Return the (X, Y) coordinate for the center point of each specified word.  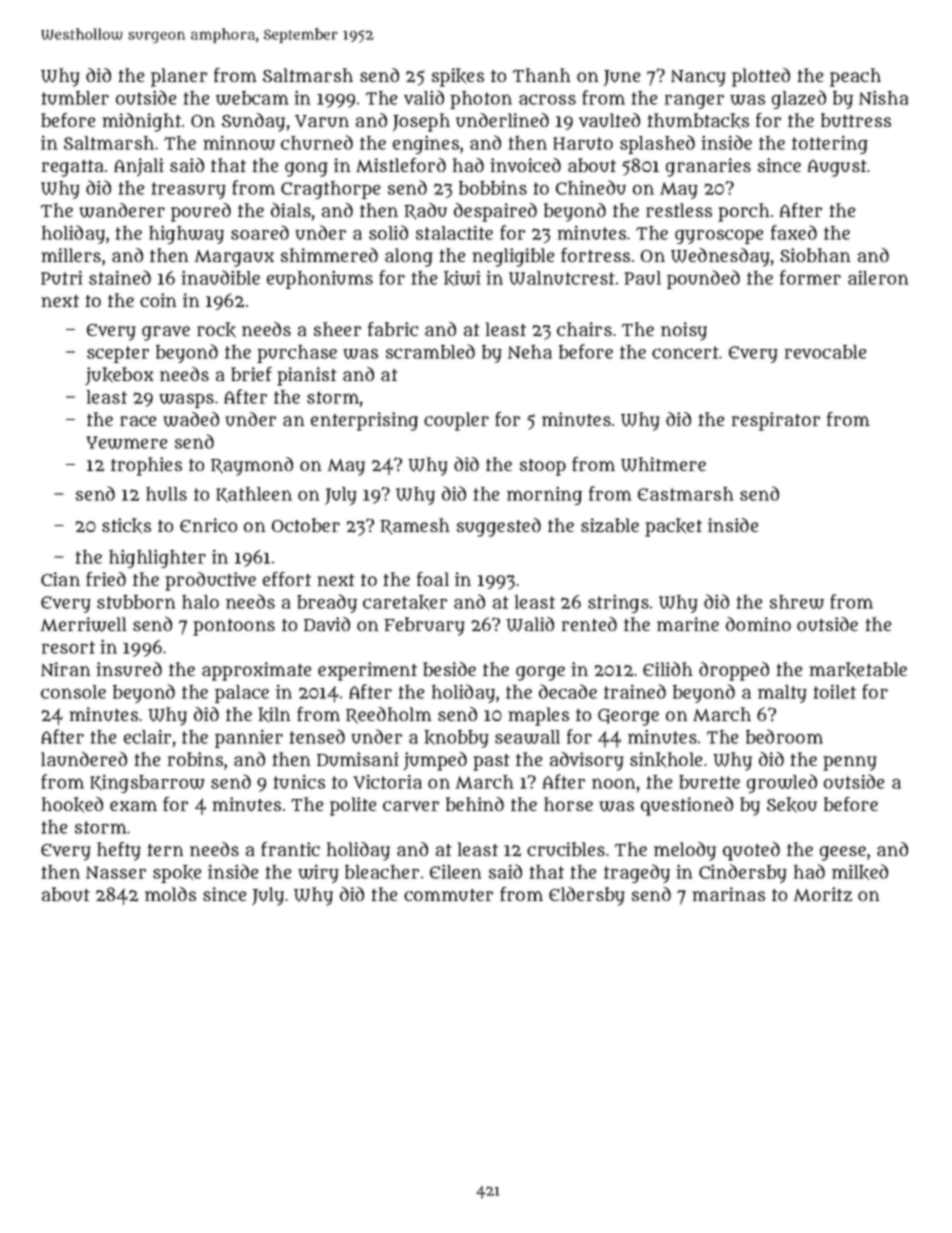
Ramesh (414, 526)
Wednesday (720, 257)
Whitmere (663, 464)
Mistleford (401, 165)
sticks (126, 526)
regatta (72, 168)
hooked (72, 805)
